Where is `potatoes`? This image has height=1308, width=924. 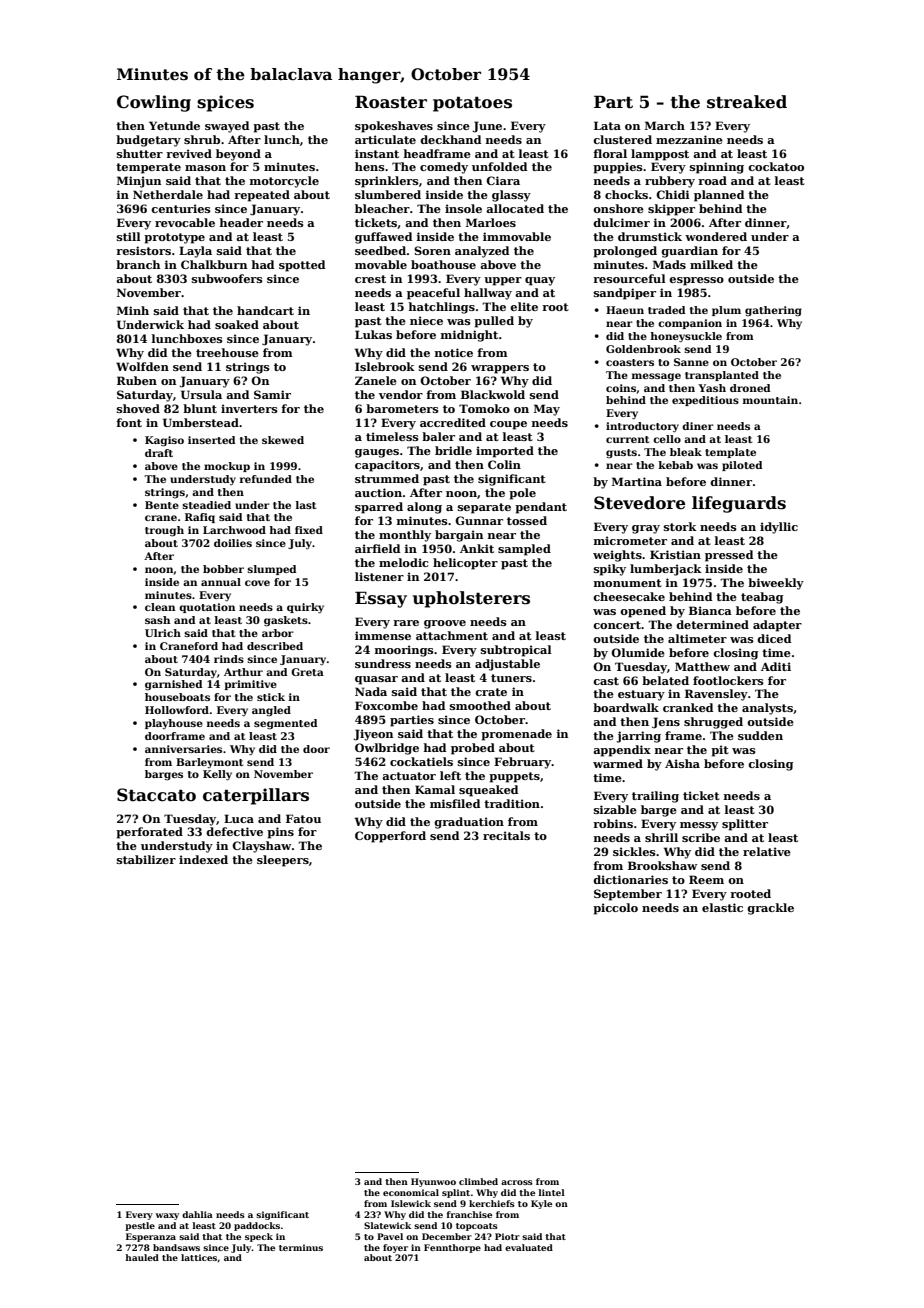 potatoes is located at coordinates (472, 104).
